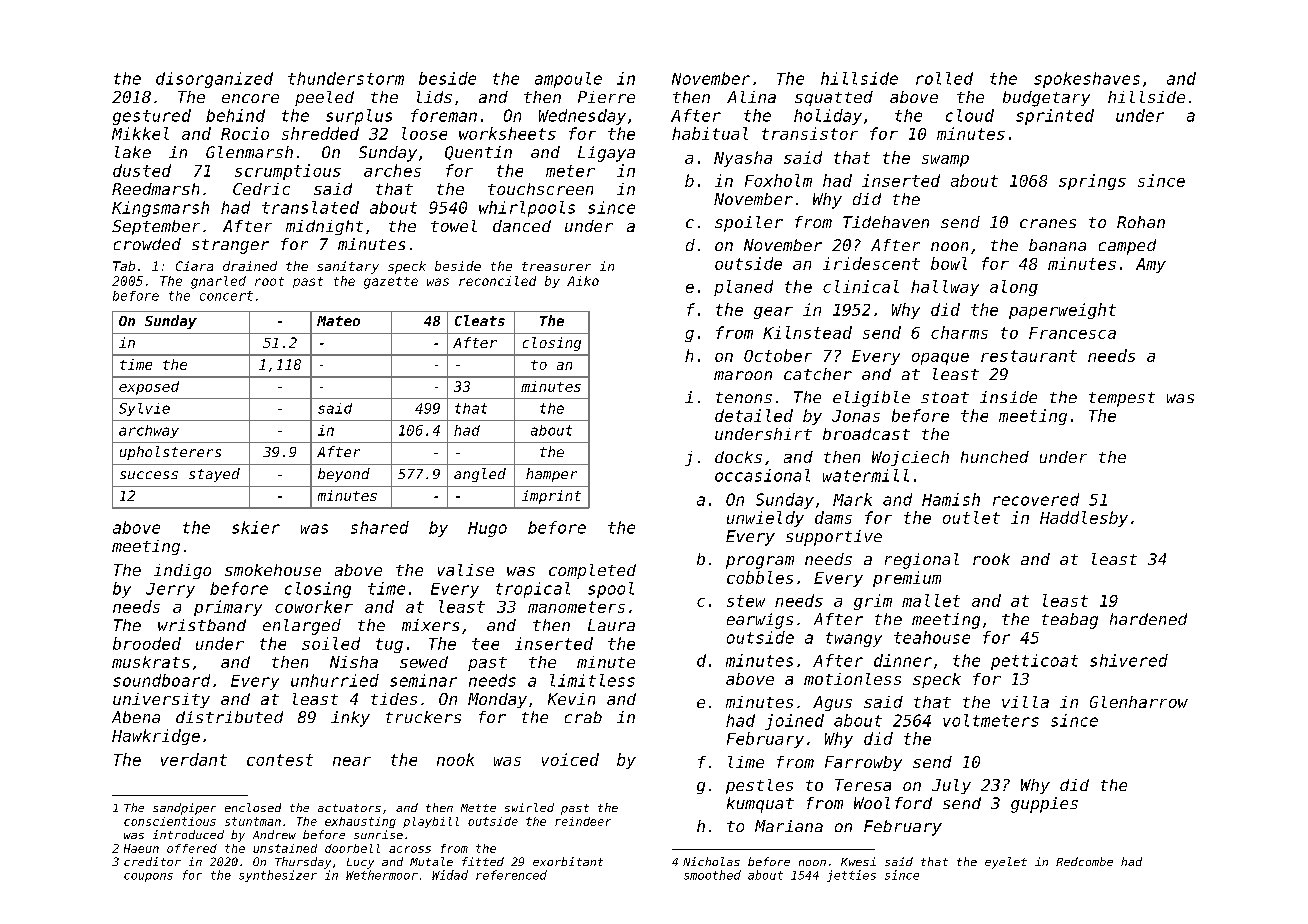 Image resolution: width=1308 pixels, height=924 pixels. What do you see at coordinates (214, 80) in the page?
I see `disorganized` at bounding box center [214, 80].
